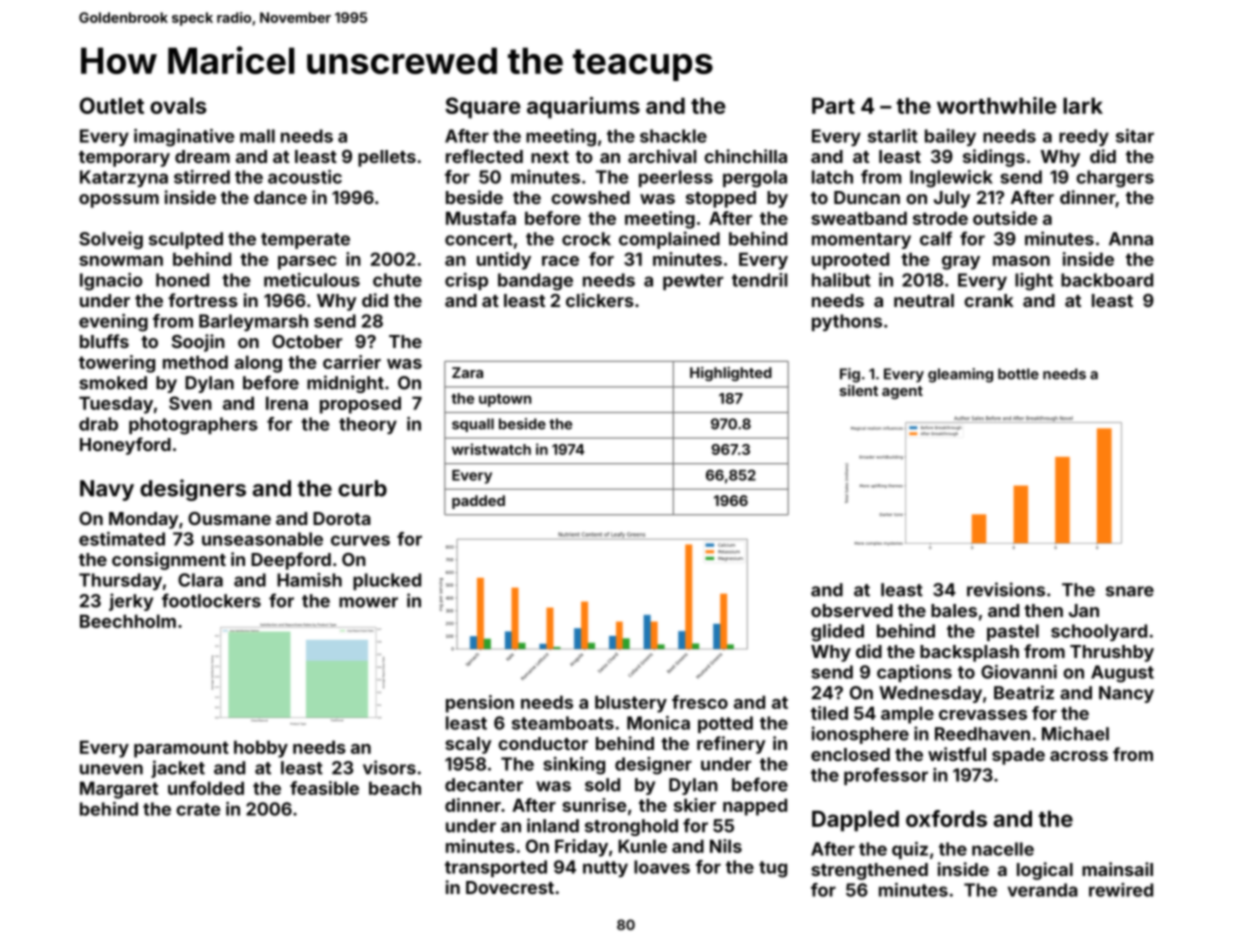 Image resolution: width=1233 pixels, height=952 pixels. What do you see at coordinates (483, 107) in the screenshot?
I see `Square` at bounding box center [483, 107].
